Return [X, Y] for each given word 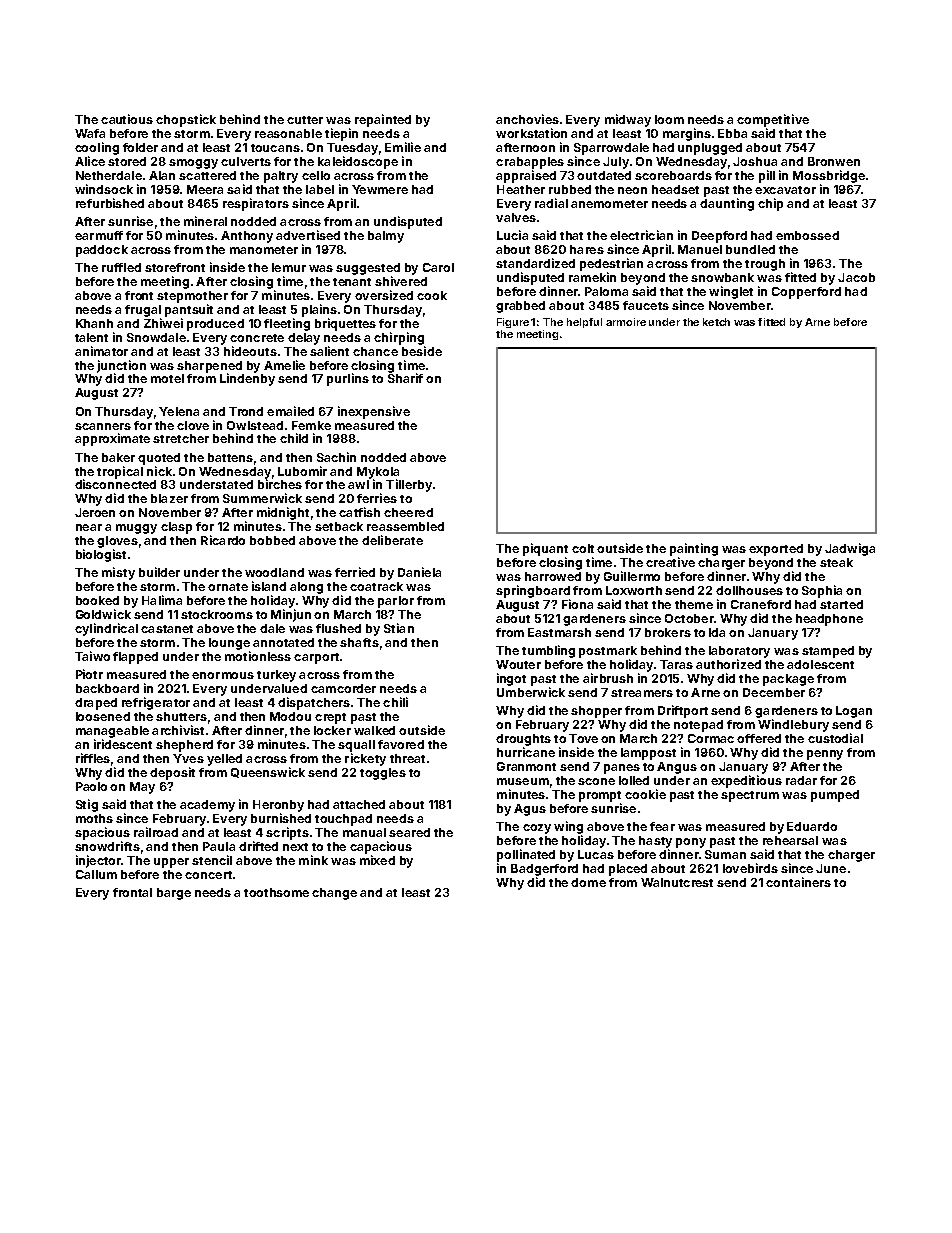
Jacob [856, 277]
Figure [513, 323]
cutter [305, 120]
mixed [377, 860]
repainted [383, 120]
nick [159, 471]
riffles [93, 758]
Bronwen [834, 161]
